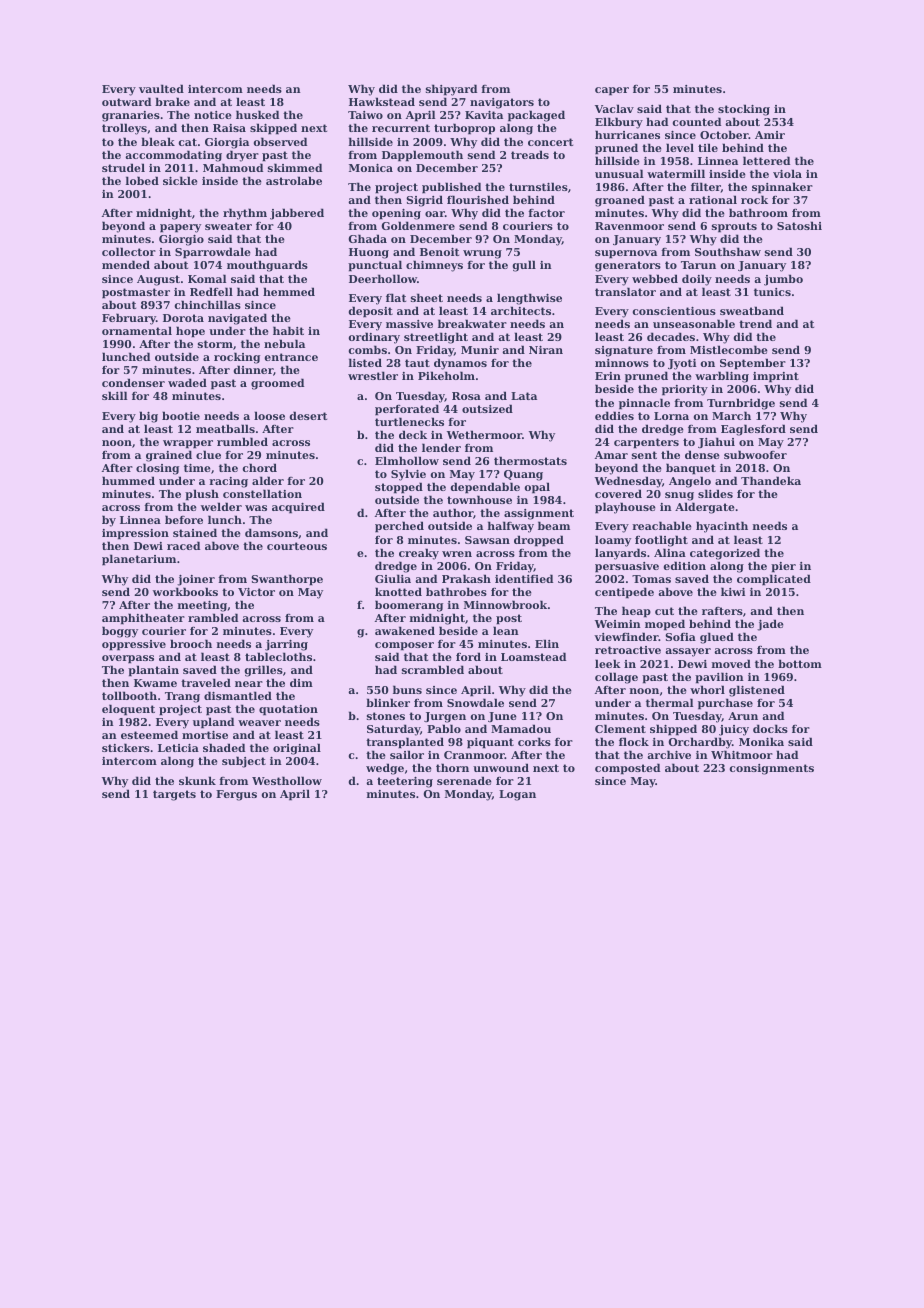 The width and height of the page is (924, 1308). I want to click on Victor, so click(256, 592).
